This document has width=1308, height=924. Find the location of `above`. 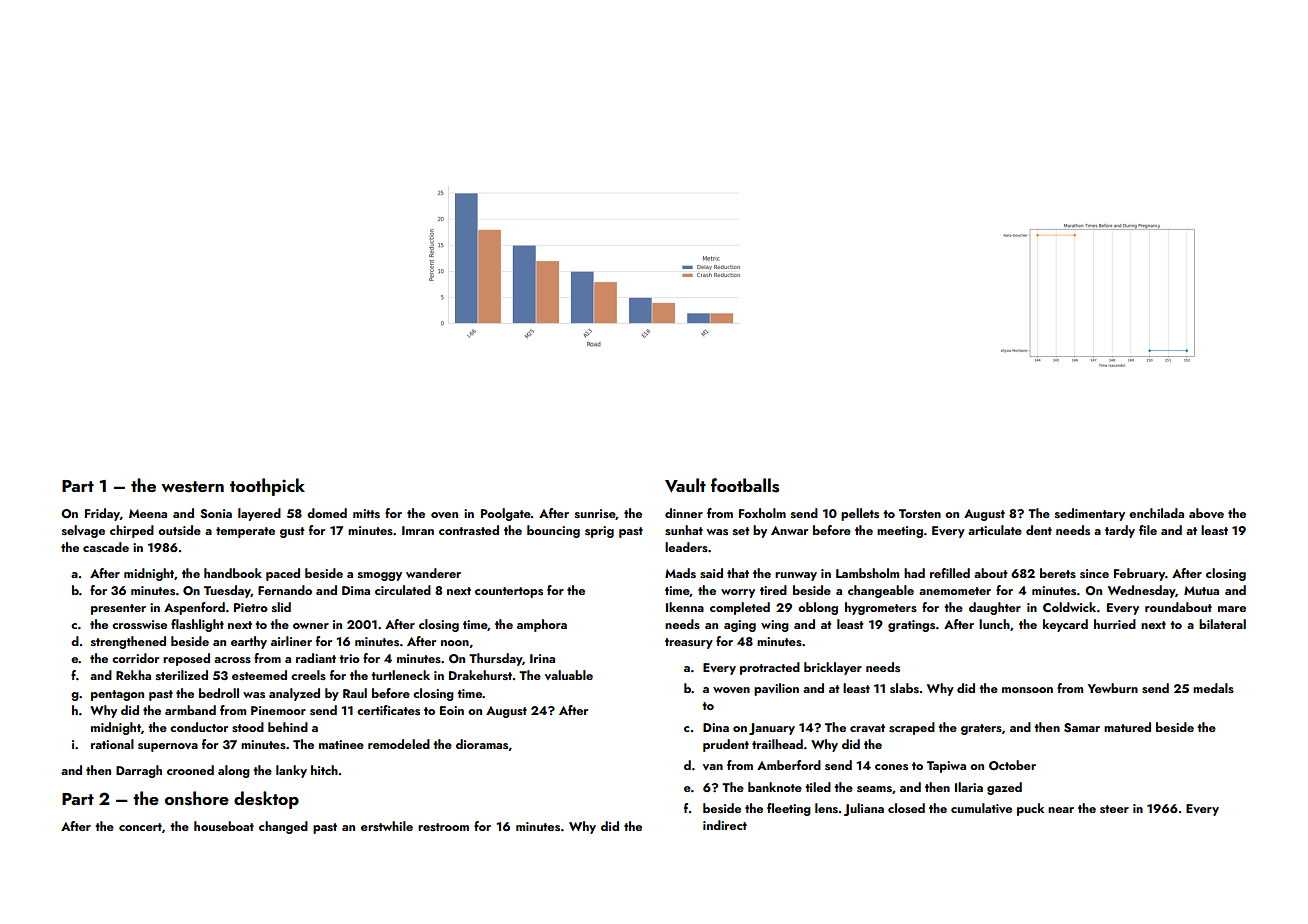

above is located at coordinates (1206, 513).
